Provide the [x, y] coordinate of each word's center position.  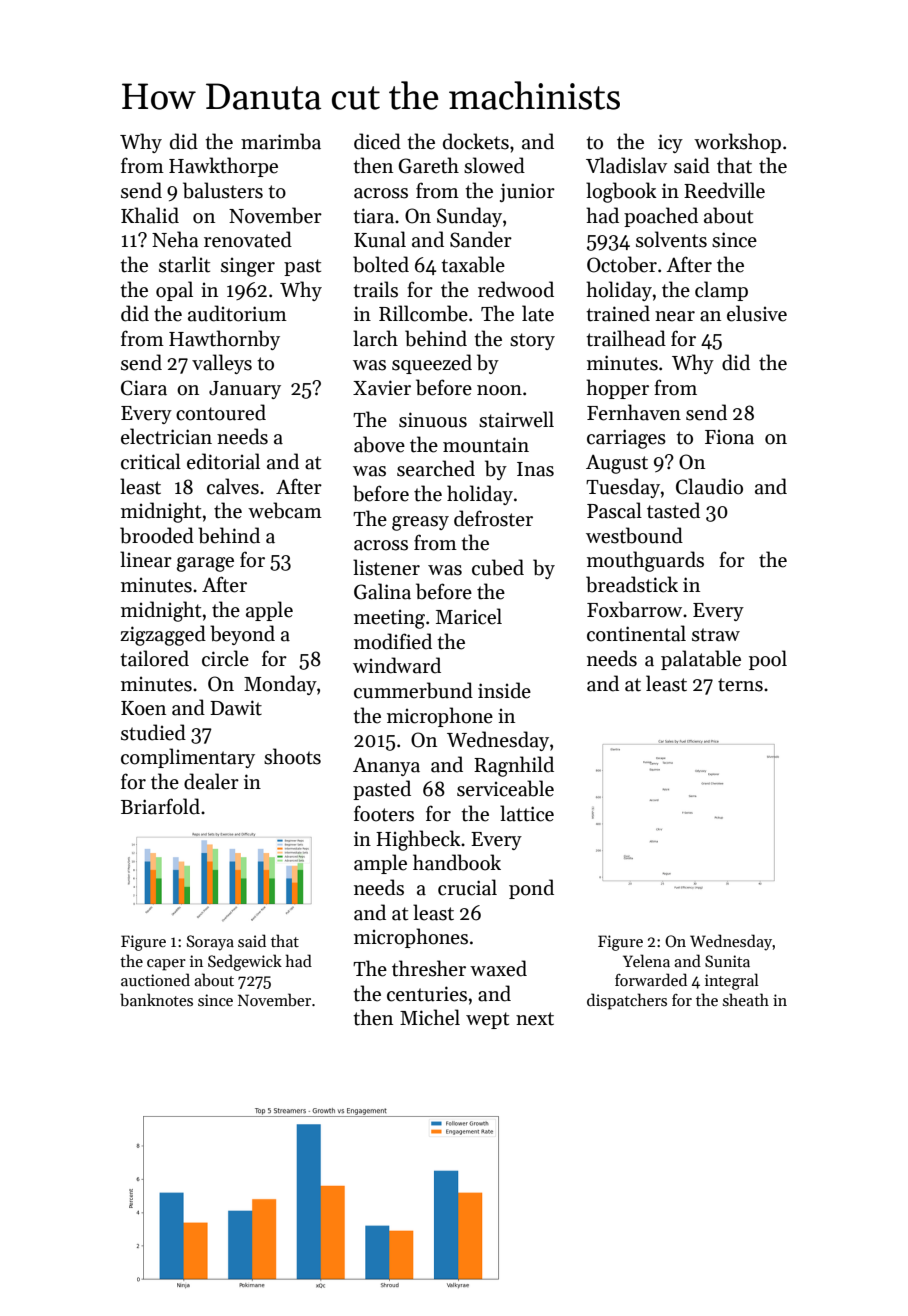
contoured [221, 412]
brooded [157, 535]
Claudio [709, 486]
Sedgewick [245, 962]
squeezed [432, 364]
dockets [476, 141]
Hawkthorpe [223, 167]
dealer [211, 781]
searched [436, 468]
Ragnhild [514, 766]
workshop [737, 143]
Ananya [386, 767]
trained [618, 313]
